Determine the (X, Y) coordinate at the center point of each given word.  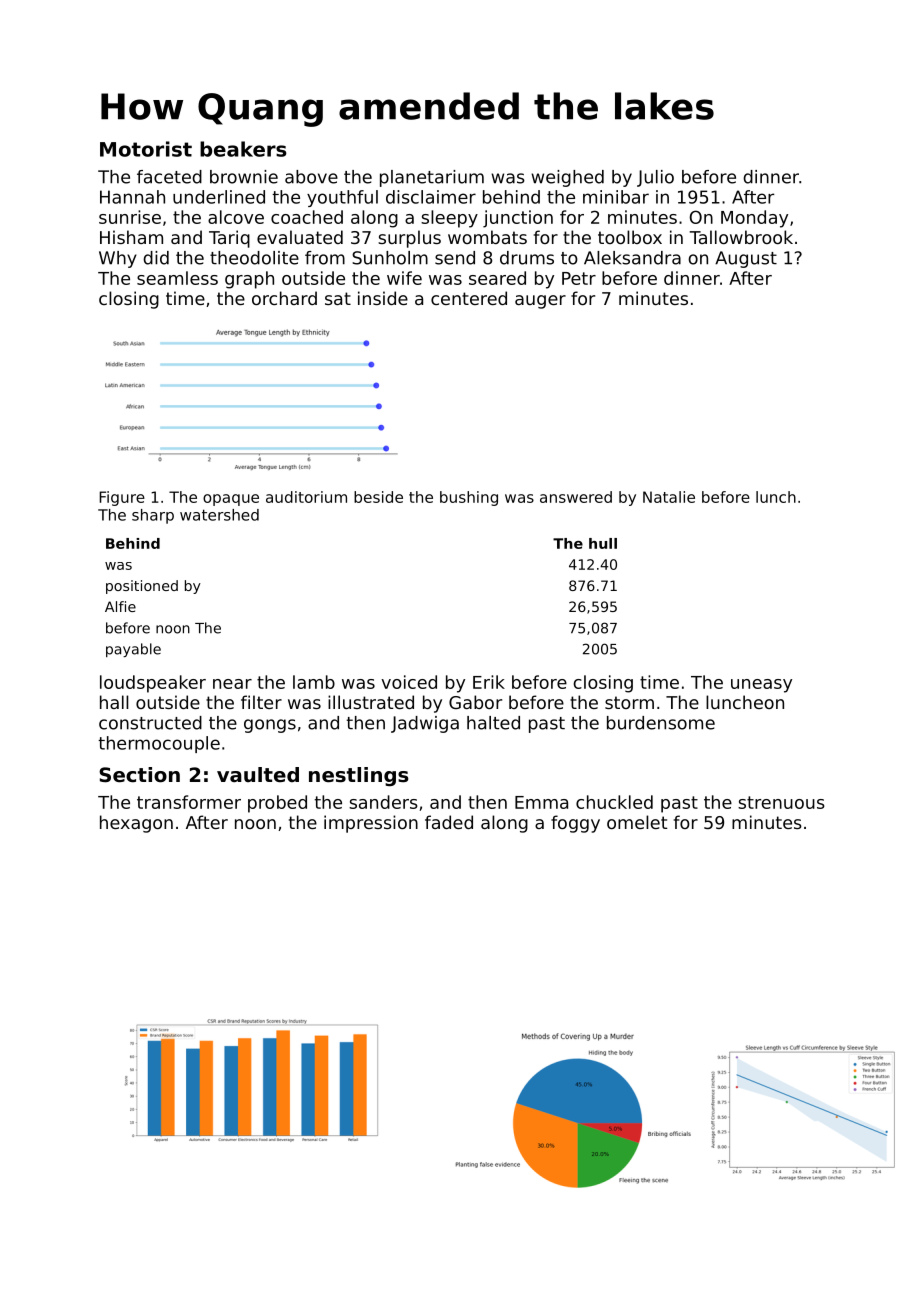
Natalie (669, 497)
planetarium (432, 178)
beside (378, 497)
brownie (244, 177)
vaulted (258, 774)
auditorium (306, 497)
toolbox (630, 237)
